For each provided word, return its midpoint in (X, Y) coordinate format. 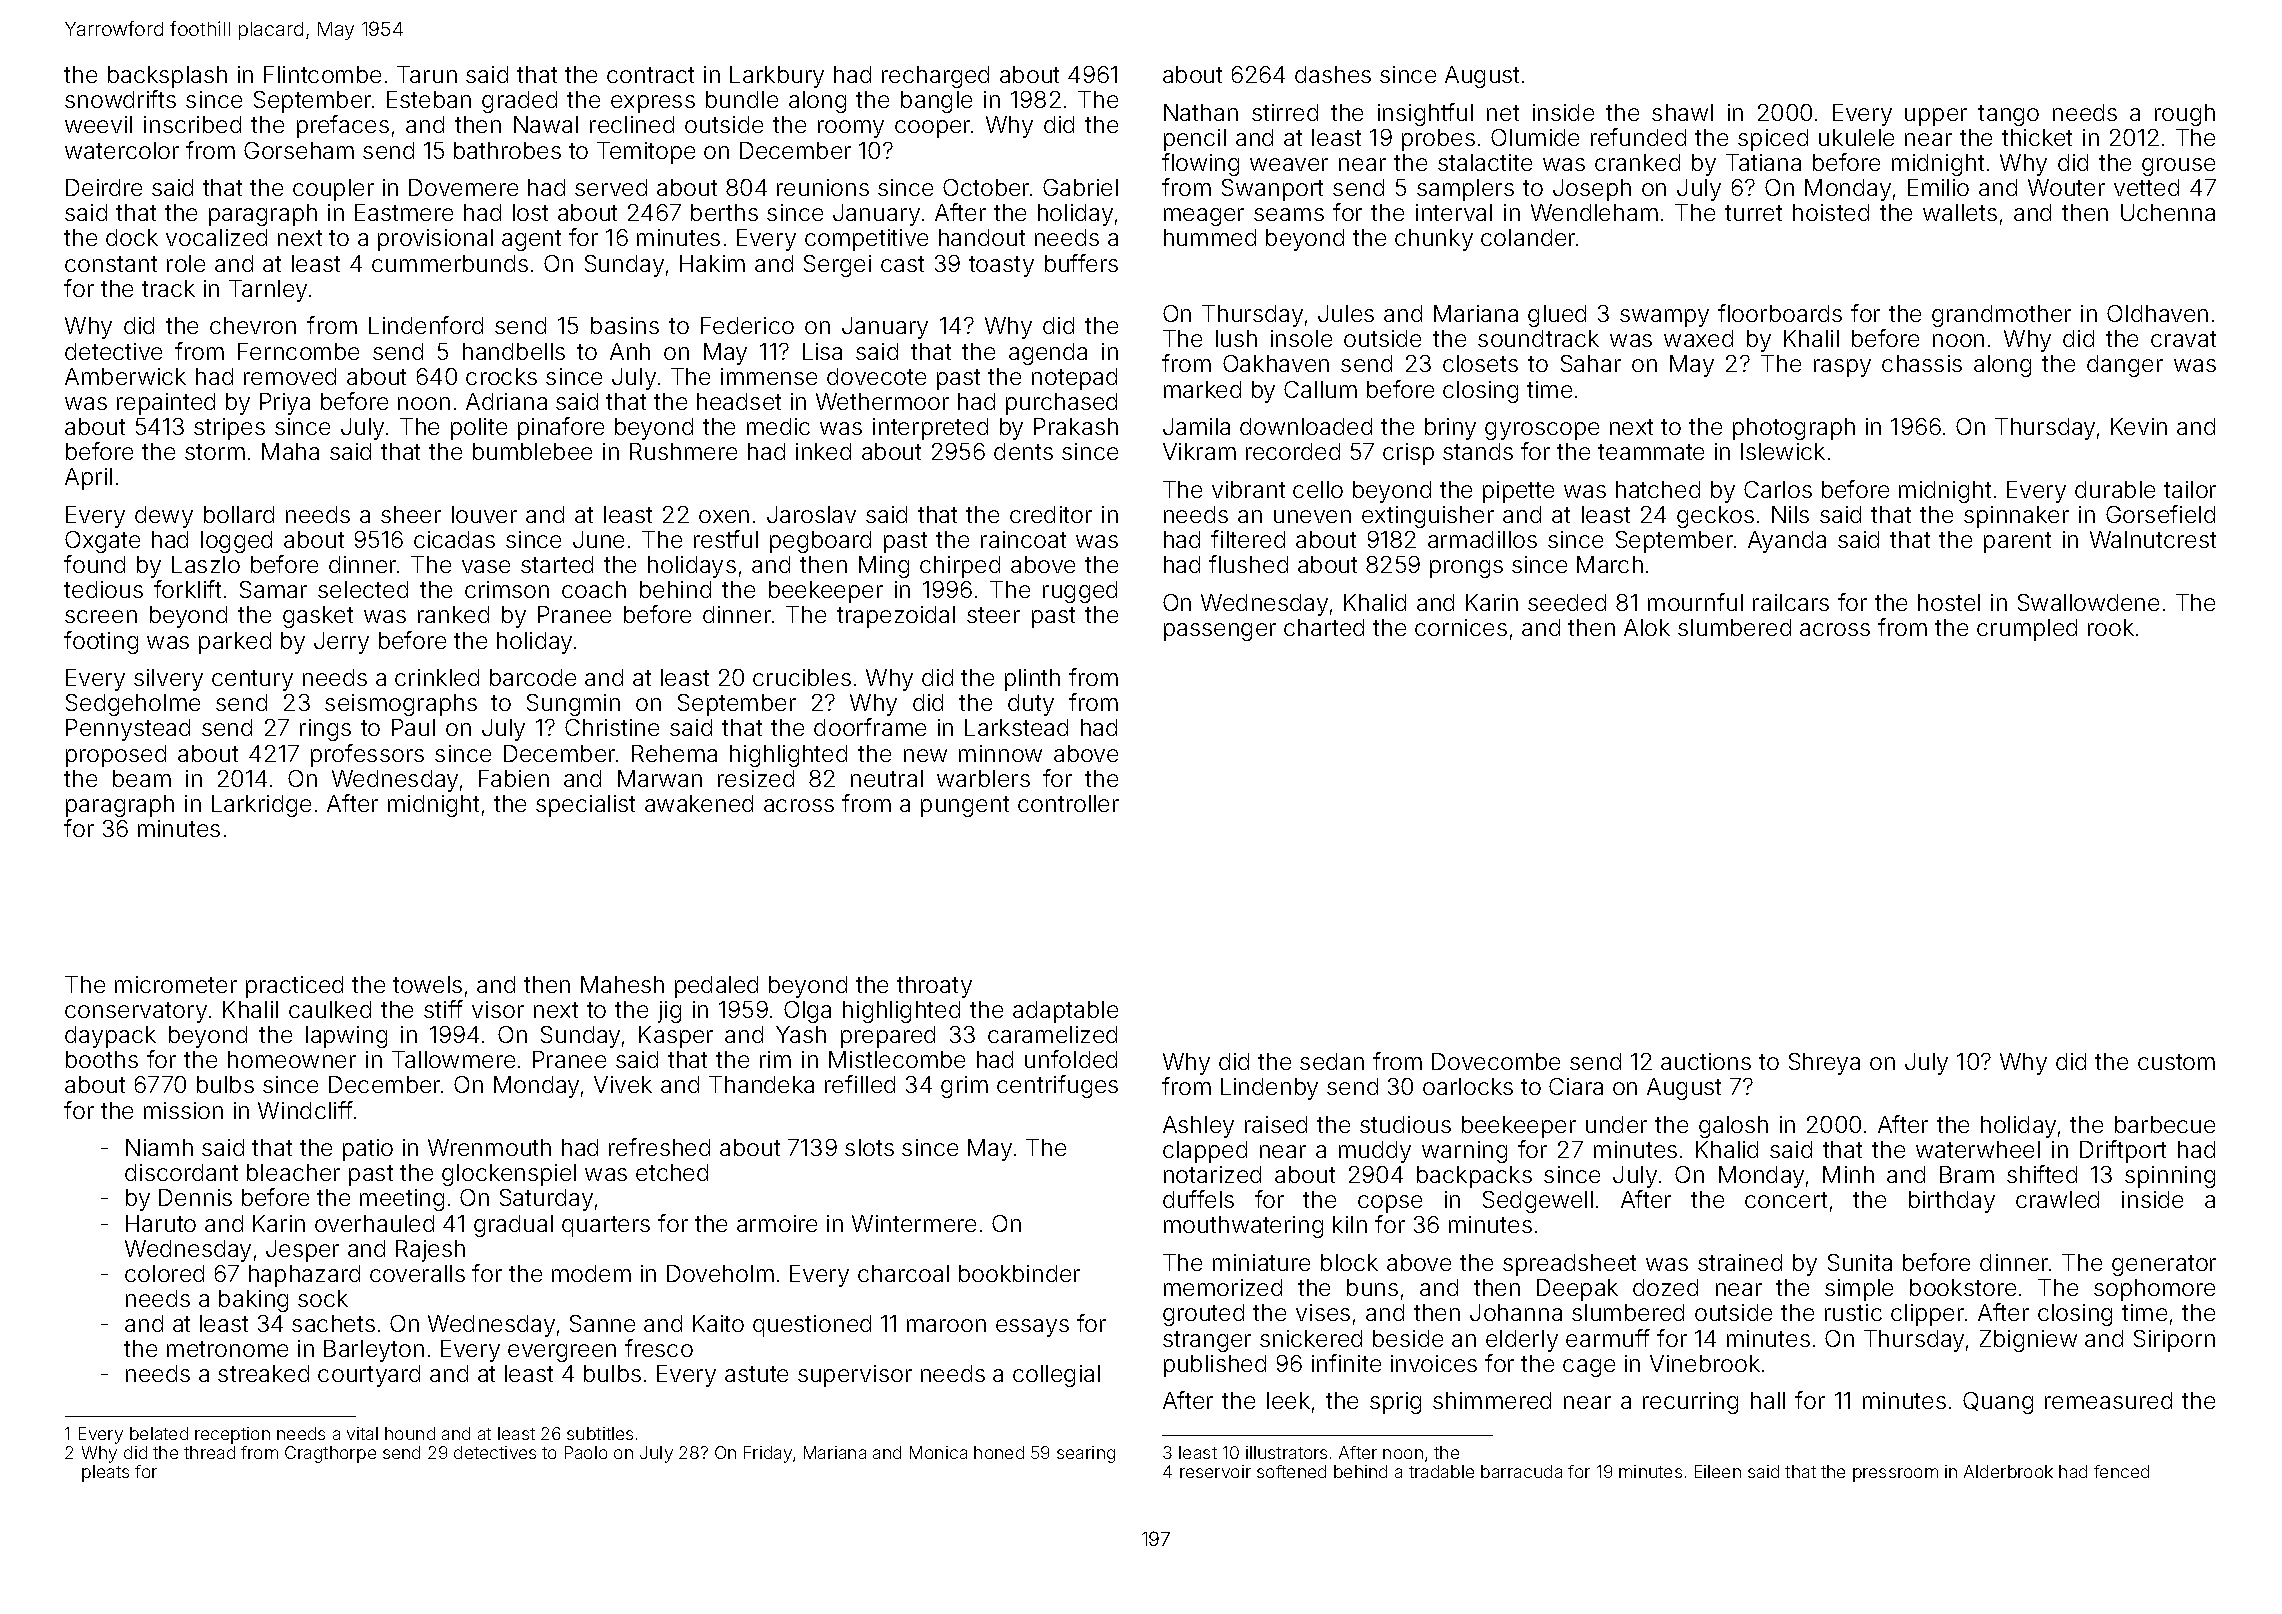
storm (215, 452)
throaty (934, 987)
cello (1318, 489)
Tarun (427, 74)
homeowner (292, 1059)
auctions (1706, 1061)
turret (1753, 213)
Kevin (2139, 426)
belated (159, 1433)
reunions (823, 187)
